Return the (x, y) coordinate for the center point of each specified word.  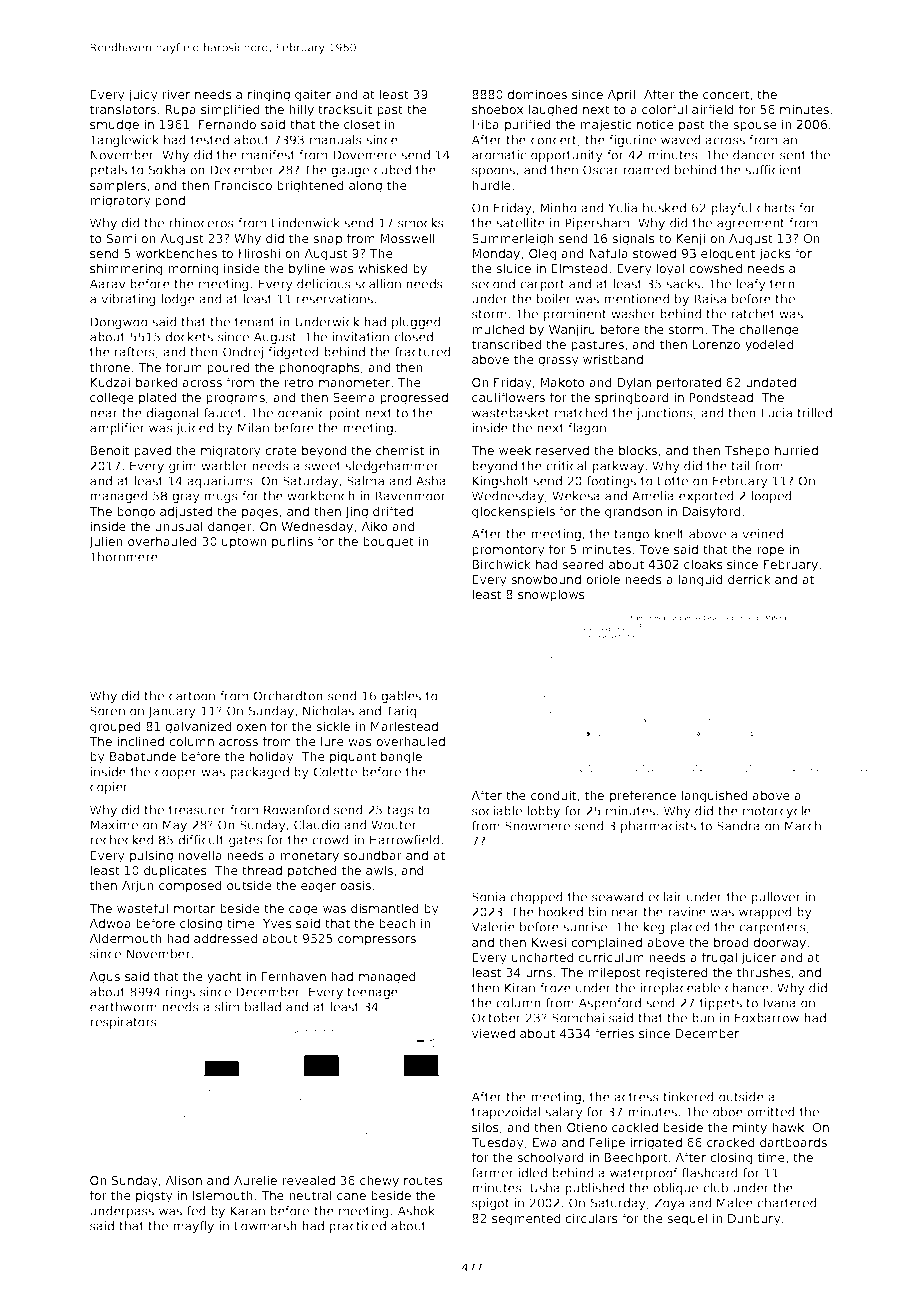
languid (700, 580)
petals (108, 171)
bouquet (388, 542)
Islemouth (223, 1195)
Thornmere (123, 557)
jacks (775, 254)
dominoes (537, 94)
